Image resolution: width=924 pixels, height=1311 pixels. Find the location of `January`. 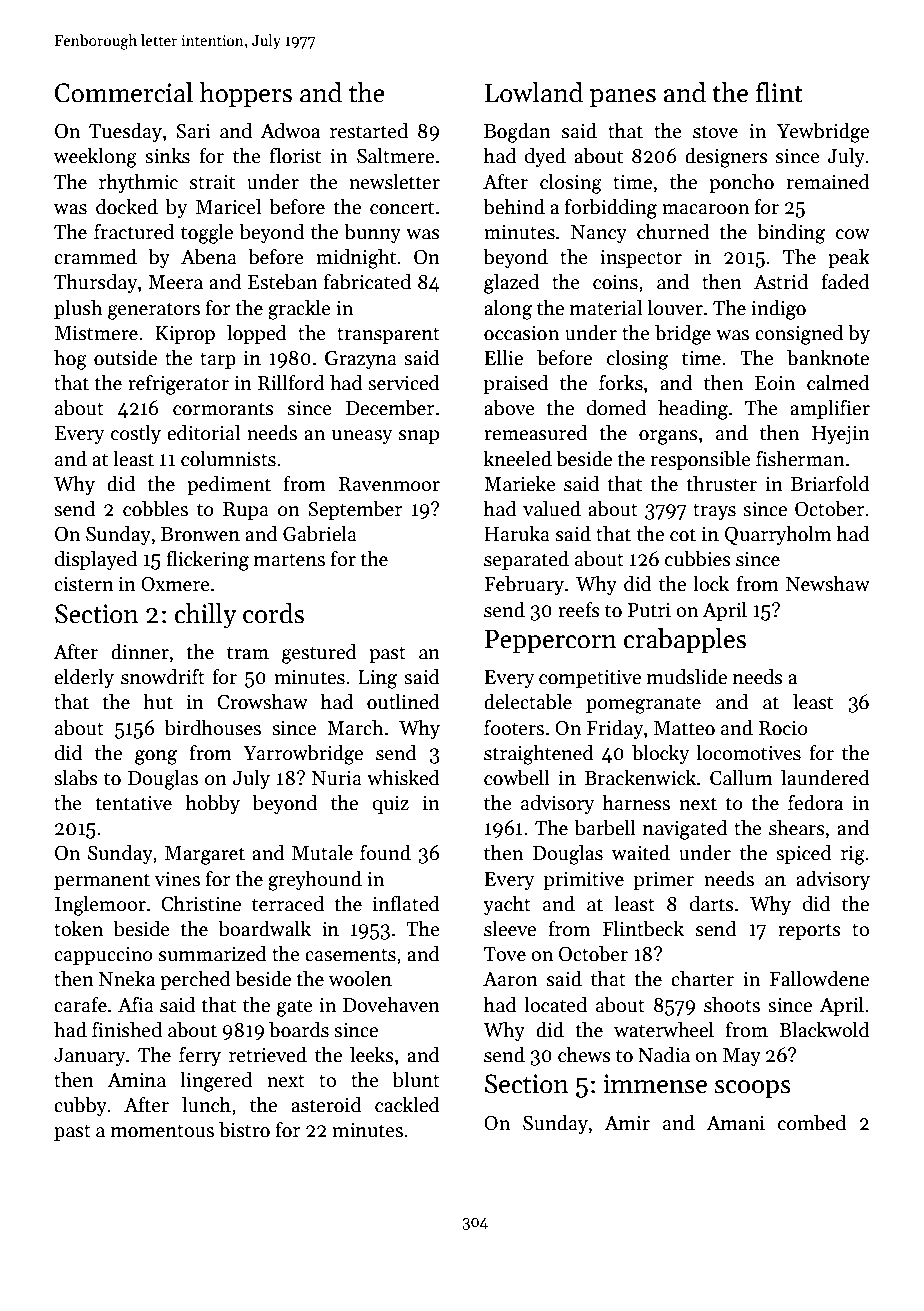

January is located at coordinates (89, 1057).
